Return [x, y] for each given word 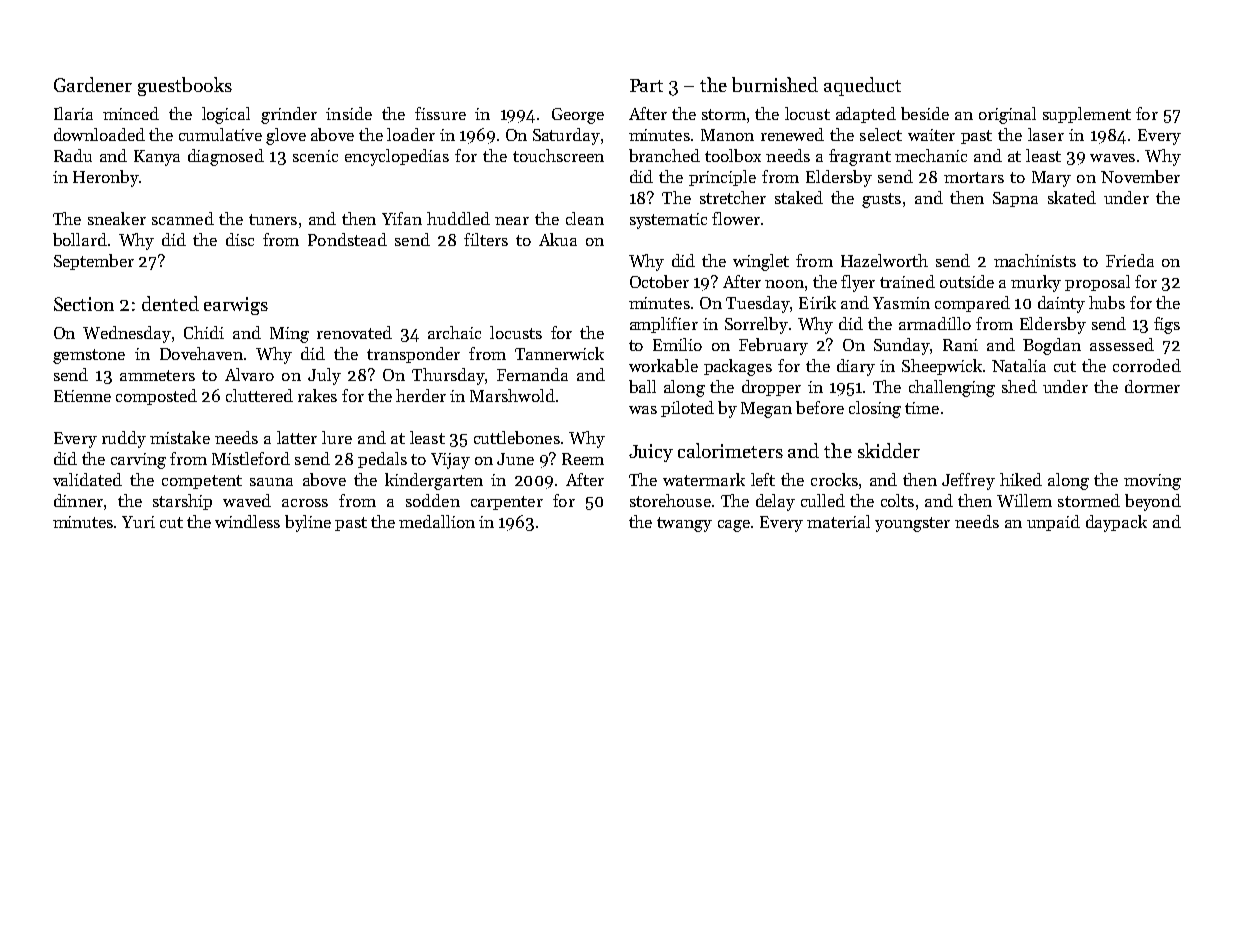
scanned [183, 218]
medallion [437, 521]
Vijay [450, 461]
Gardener [93, 84]
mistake [180, 437]
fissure [440, 113]
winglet [761, 262]
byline [308, 523]
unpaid [1053, 523]
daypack [1116, 523]
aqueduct [862, 86]
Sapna [1015, 199]
